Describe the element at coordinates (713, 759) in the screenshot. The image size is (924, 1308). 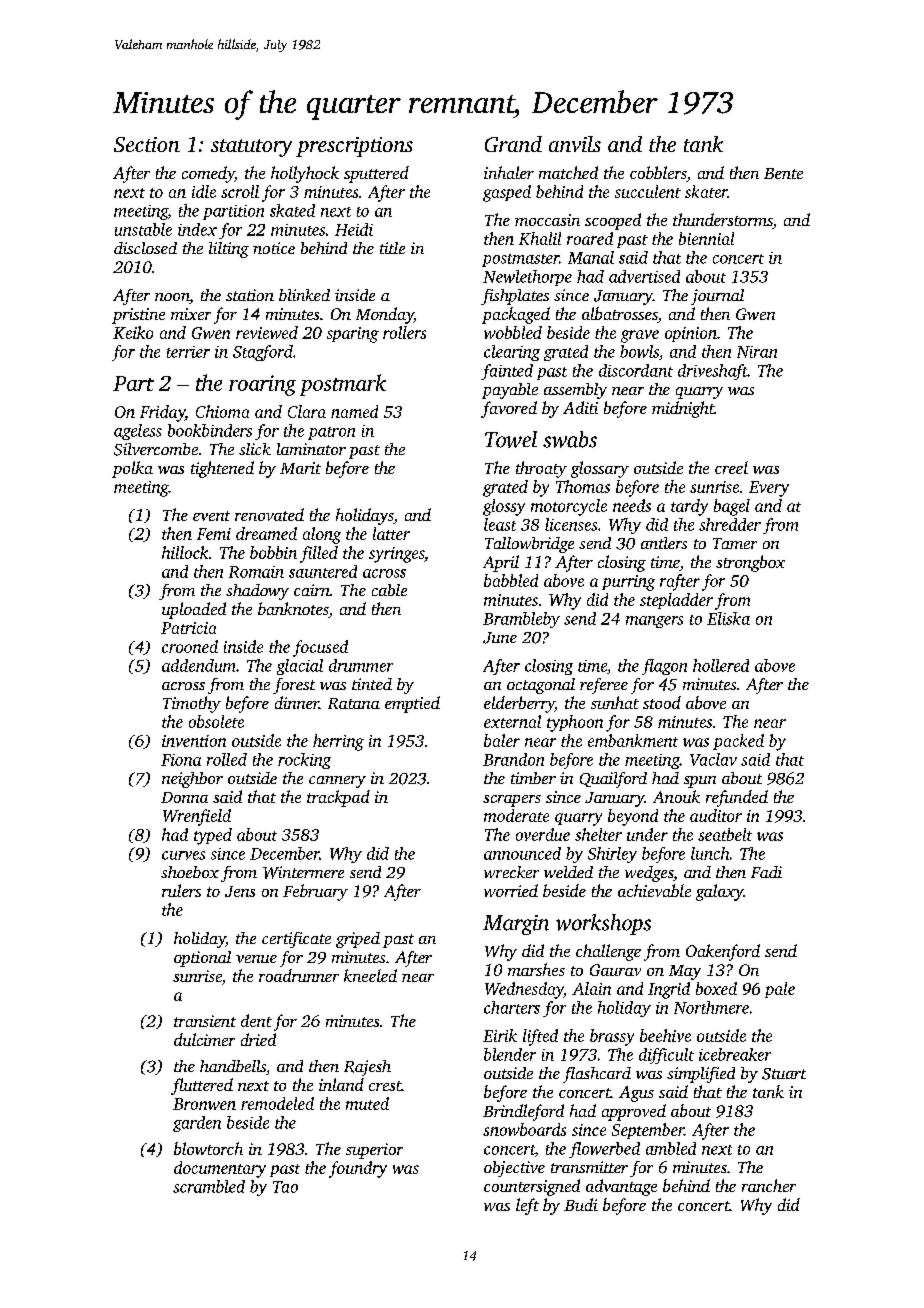
I see `Vaclav` at that location.
